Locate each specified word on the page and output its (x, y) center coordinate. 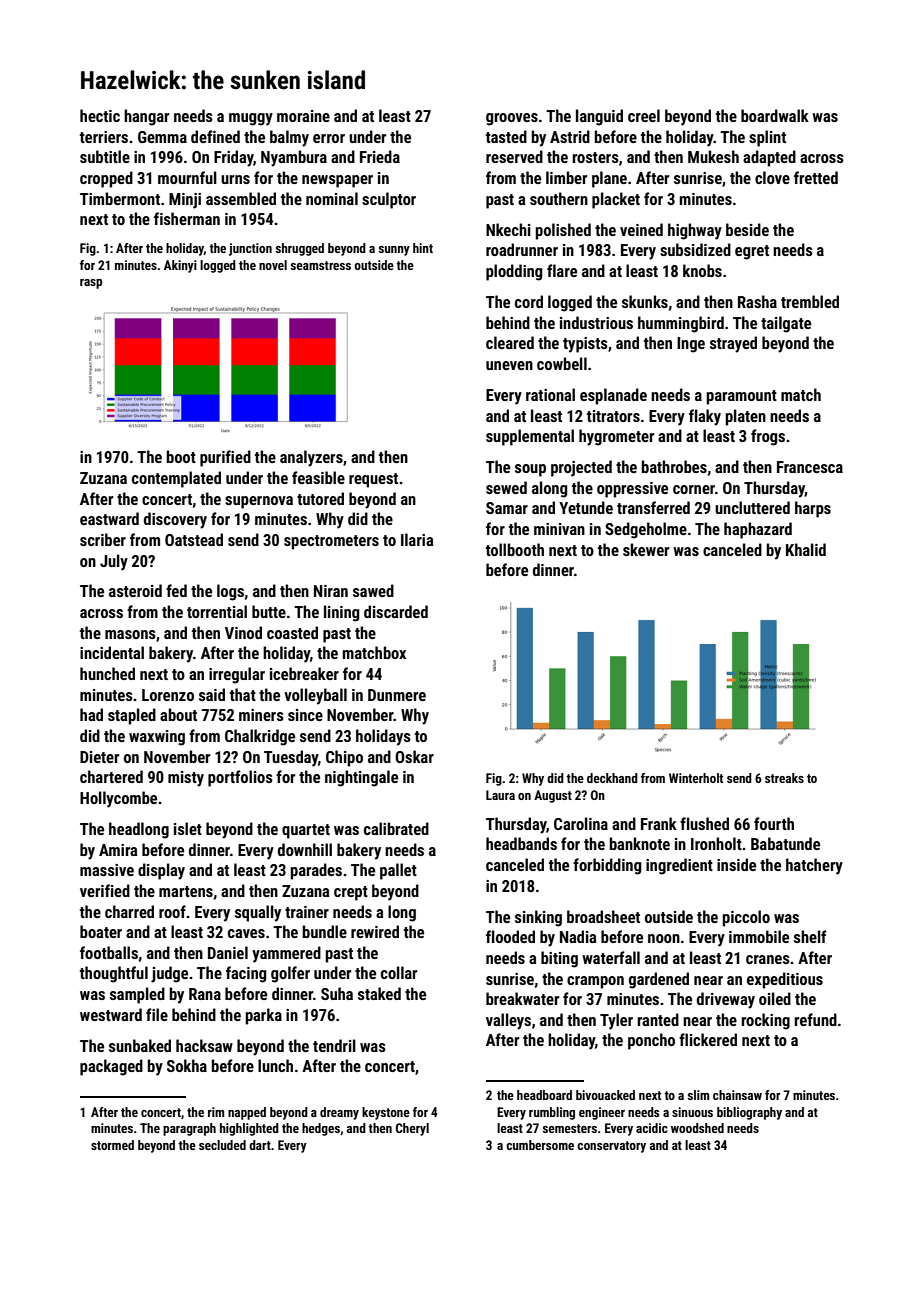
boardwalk (775, 115)
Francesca (810, 467)
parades (316, 871)
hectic (100, 115)
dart (260, 1145)
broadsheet (603, 916)
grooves (512, 119)
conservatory (611, 1147)
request (373, 480)
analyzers (311, 458)
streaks (784, 778)
